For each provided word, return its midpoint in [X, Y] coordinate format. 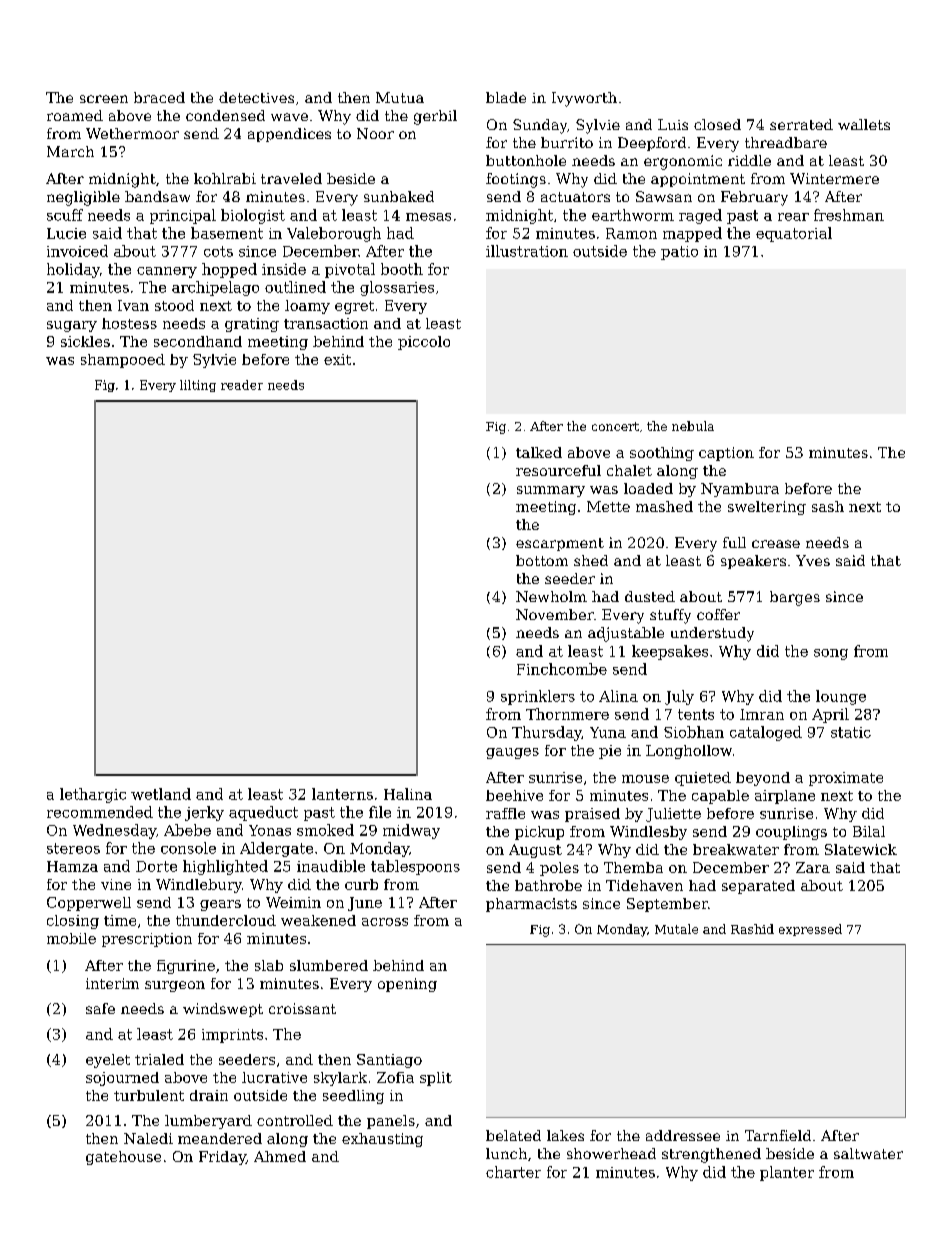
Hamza [72, 866]
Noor [375, 133]
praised [592, 815]
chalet [629, 470]
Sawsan [664, 196]
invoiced [77, 251]
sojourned [122, 1079]
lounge [841, 697]
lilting [198, 386]
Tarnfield [778, 1135]
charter [513, 1172]
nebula [693, 426]
